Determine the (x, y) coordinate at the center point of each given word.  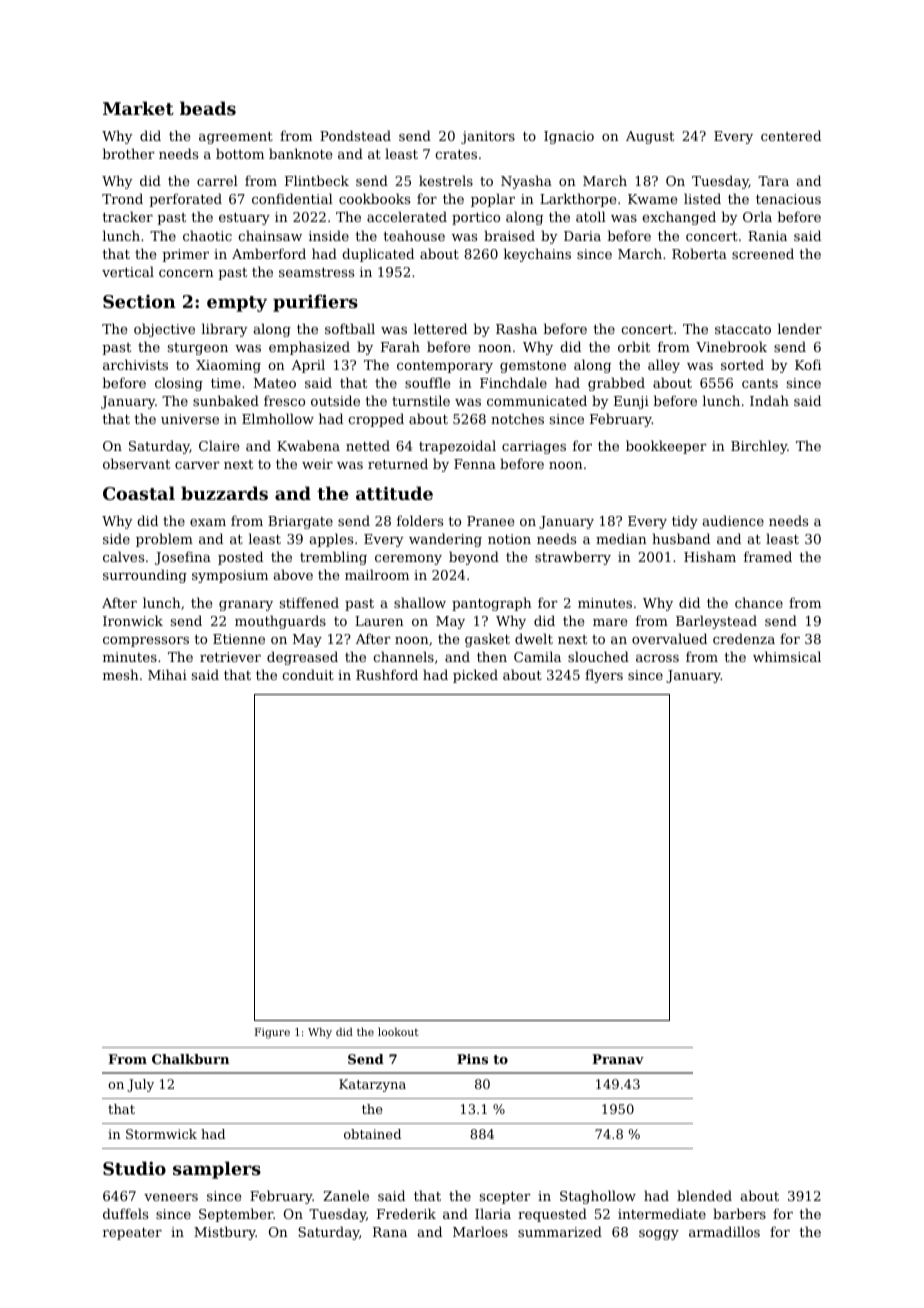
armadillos (724, 1231)
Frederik (406, 1213)
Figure (272, 1033)
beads (208, 108)
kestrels (446, 180)
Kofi (808, 364)
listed (702, 198)
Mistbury (225, 1233)
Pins (472, 1059)
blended (704, 1195)
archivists (135, 364)
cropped (376, 420)
